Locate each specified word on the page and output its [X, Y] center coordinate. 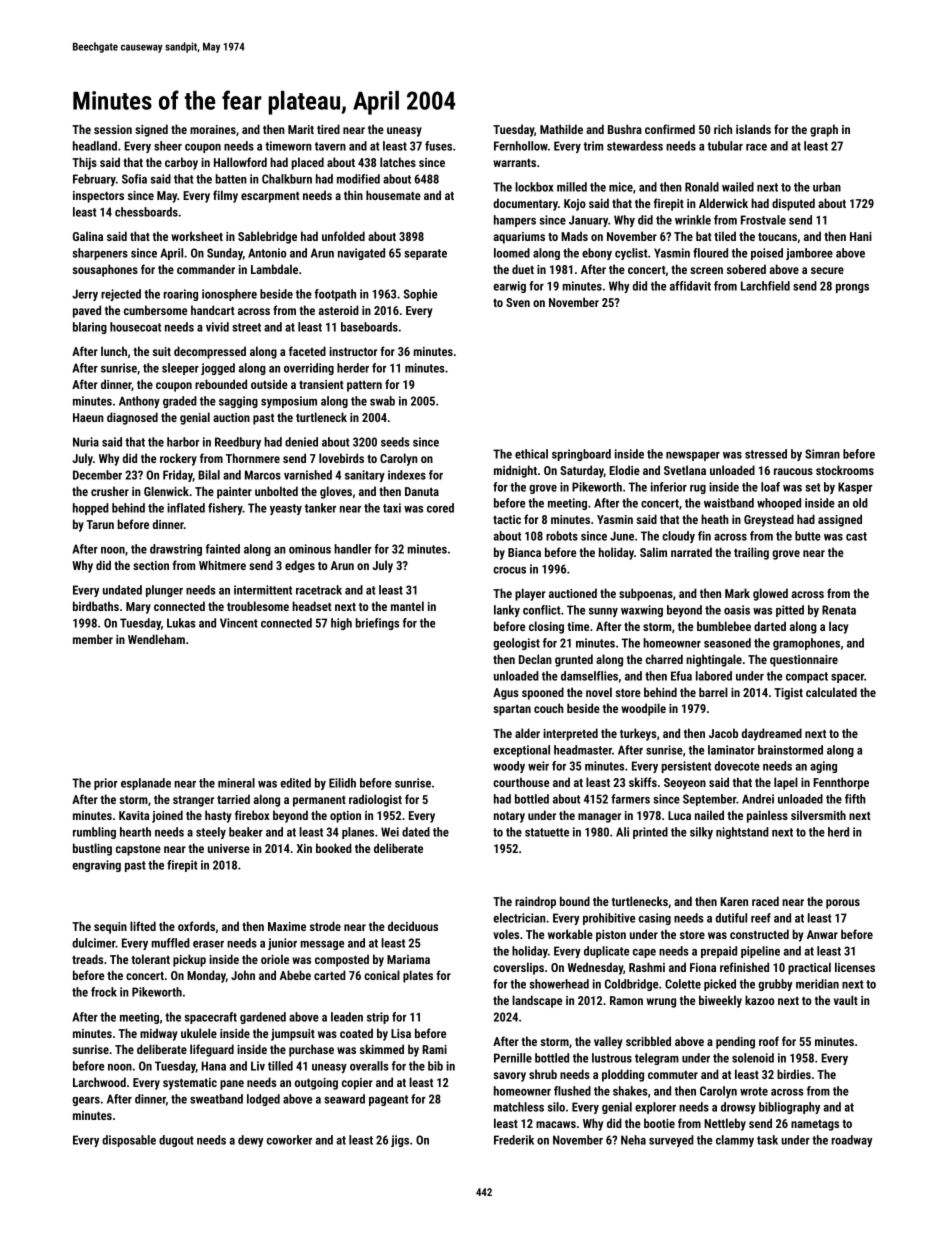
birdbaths [96, 606]
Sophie [420, 295]
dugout [176, 1141]
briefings [377, 624]
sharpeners [100, 254]
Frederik [514, 1140]
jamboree [809, 254]
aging [823, 767]
